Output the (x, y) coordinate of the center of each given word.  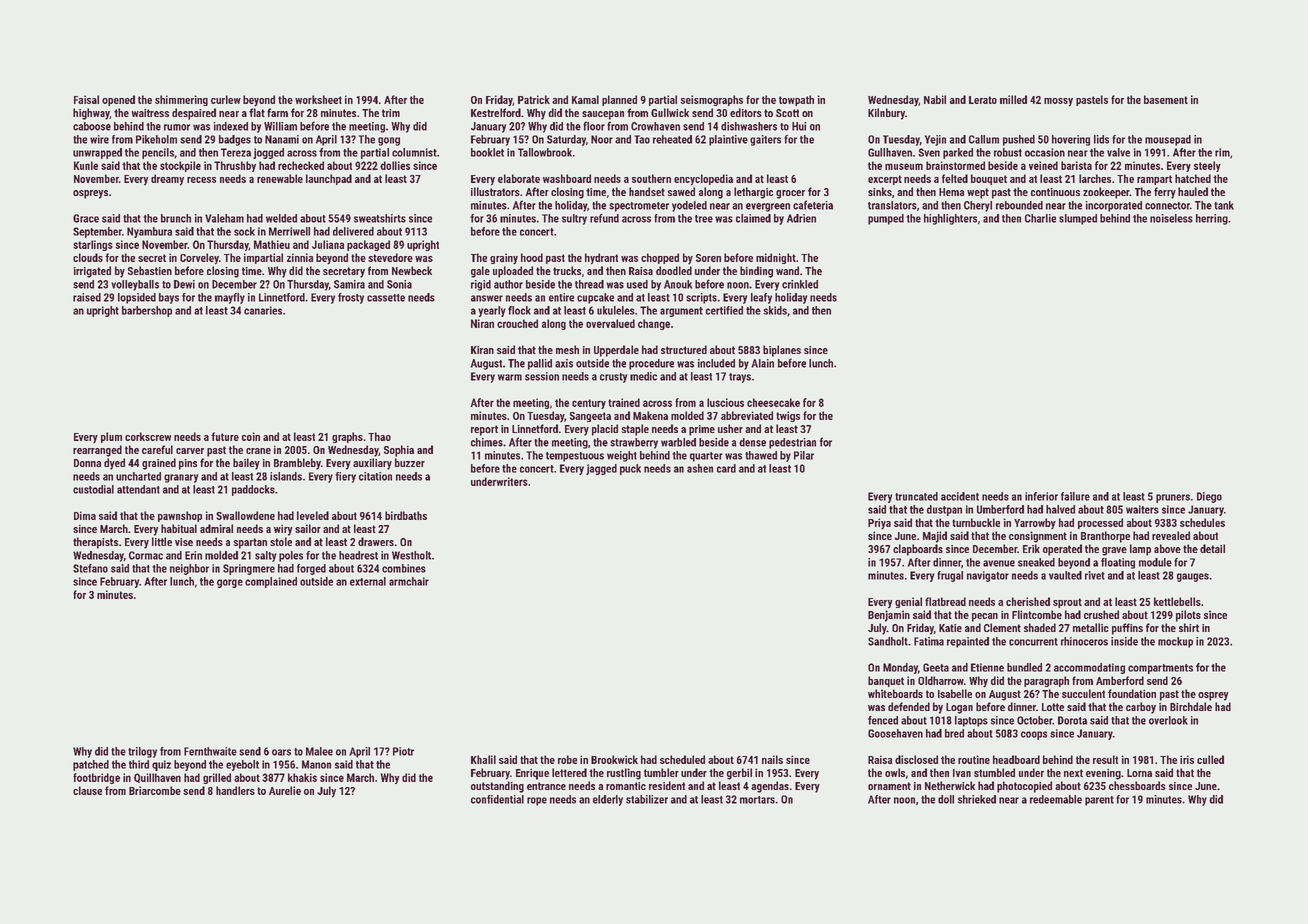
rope (537, 801)
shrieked (977, 799)
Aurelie (285, 790)
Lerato (983, 100)
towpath (796, 100)
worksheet (318, 99)
